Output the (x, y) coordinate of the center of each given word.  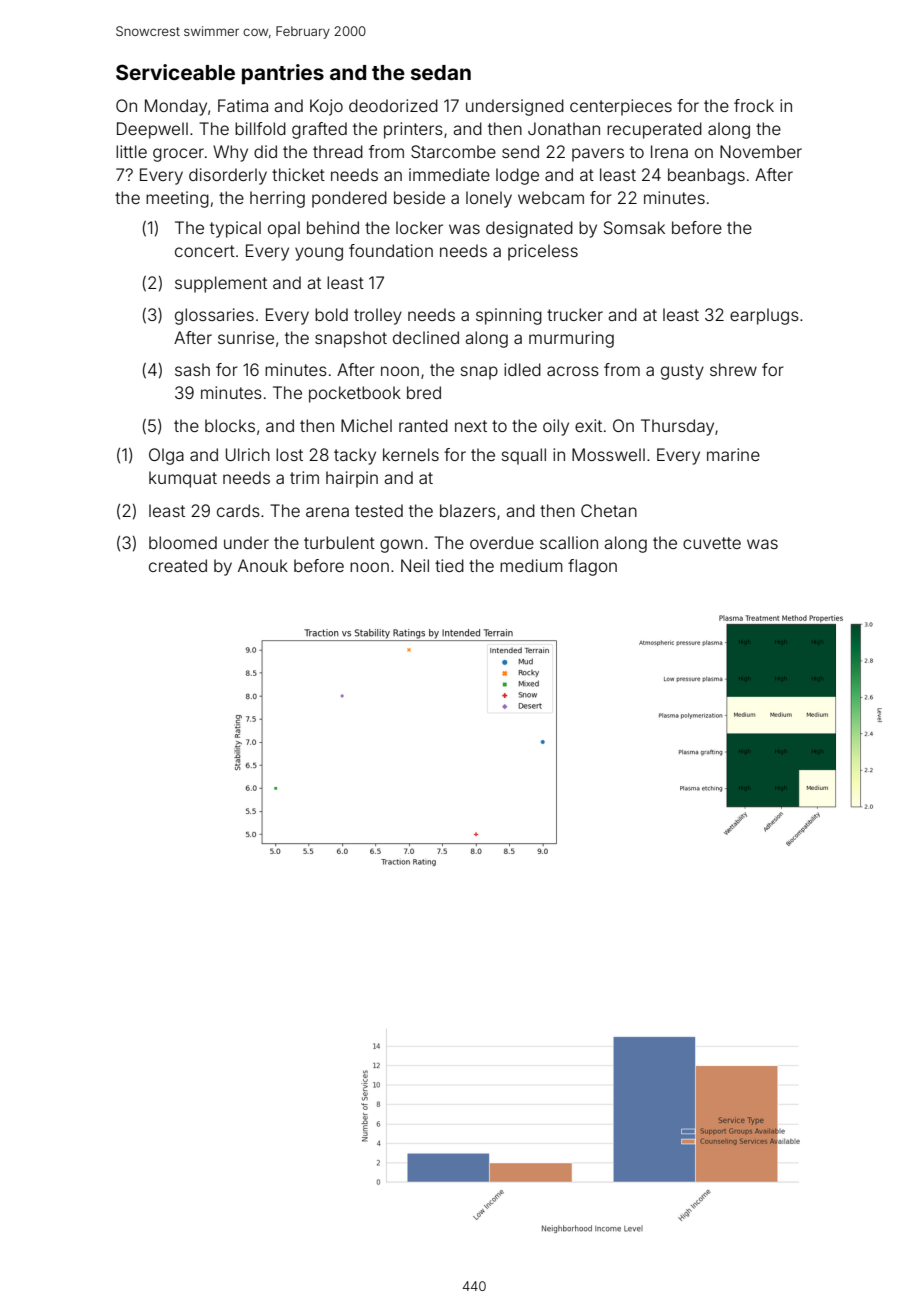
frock (754, 105)
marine (733, 454)
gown (401, 546)
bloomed (183, 542)
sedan (441, 72)
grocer (178, 155)
